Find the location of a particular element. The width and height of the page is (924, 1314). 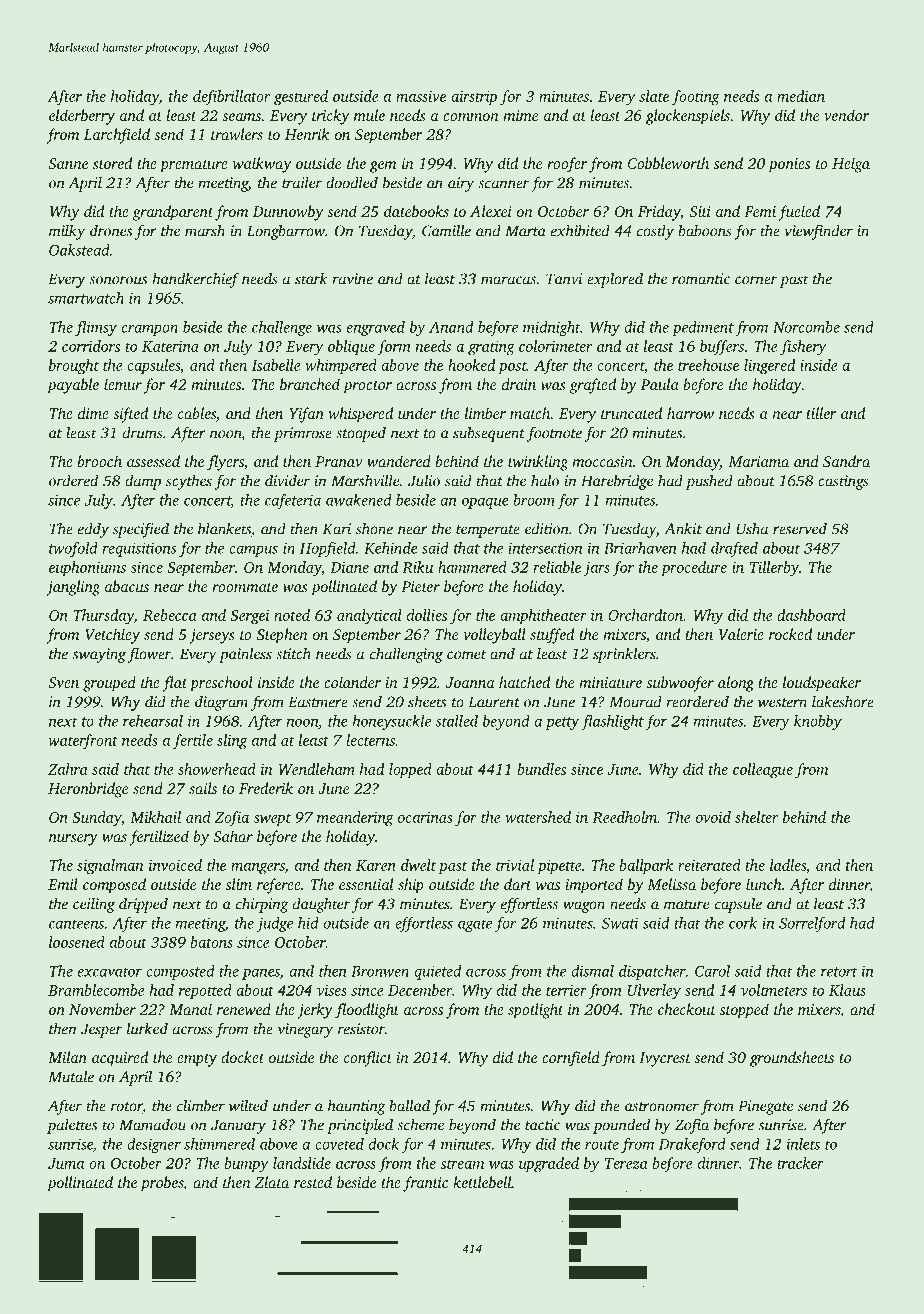

twofold is located at coordinates (73, 549).
